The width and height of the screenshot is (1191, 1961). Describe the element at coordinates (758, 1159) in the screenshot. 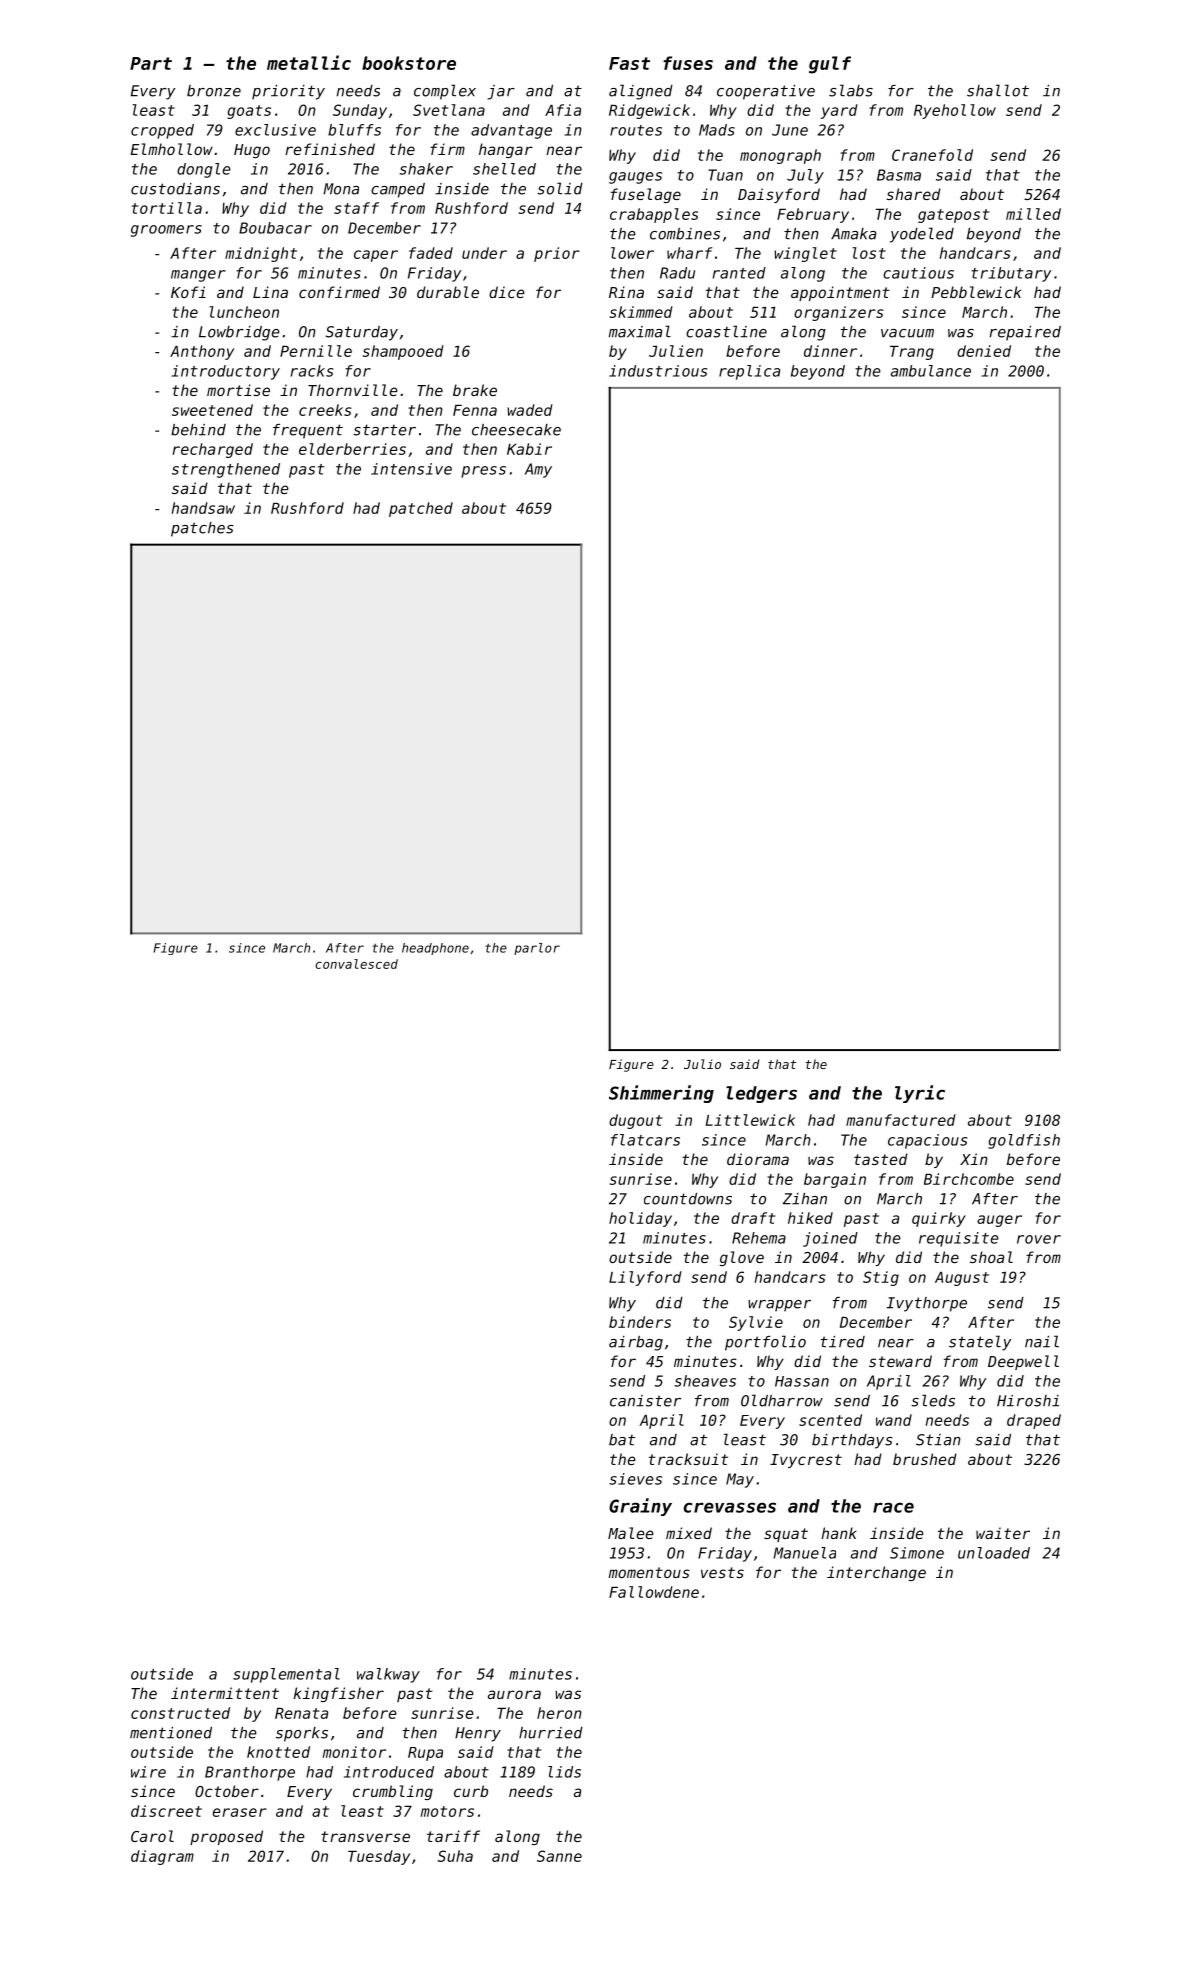

I see `diorama` at that location.
